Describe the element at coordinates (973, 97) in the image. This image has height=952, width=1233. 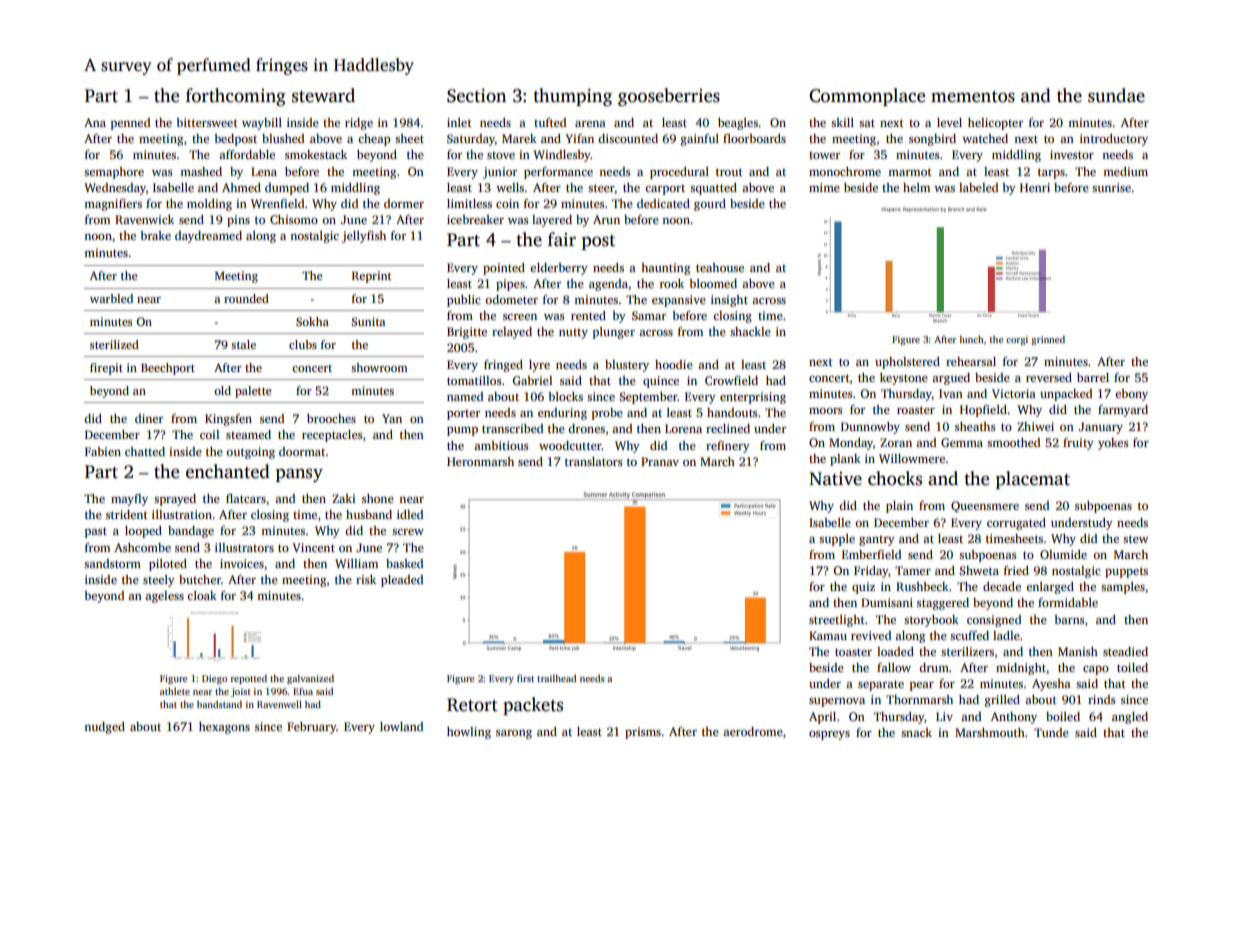
I see `mementos` at that location.
